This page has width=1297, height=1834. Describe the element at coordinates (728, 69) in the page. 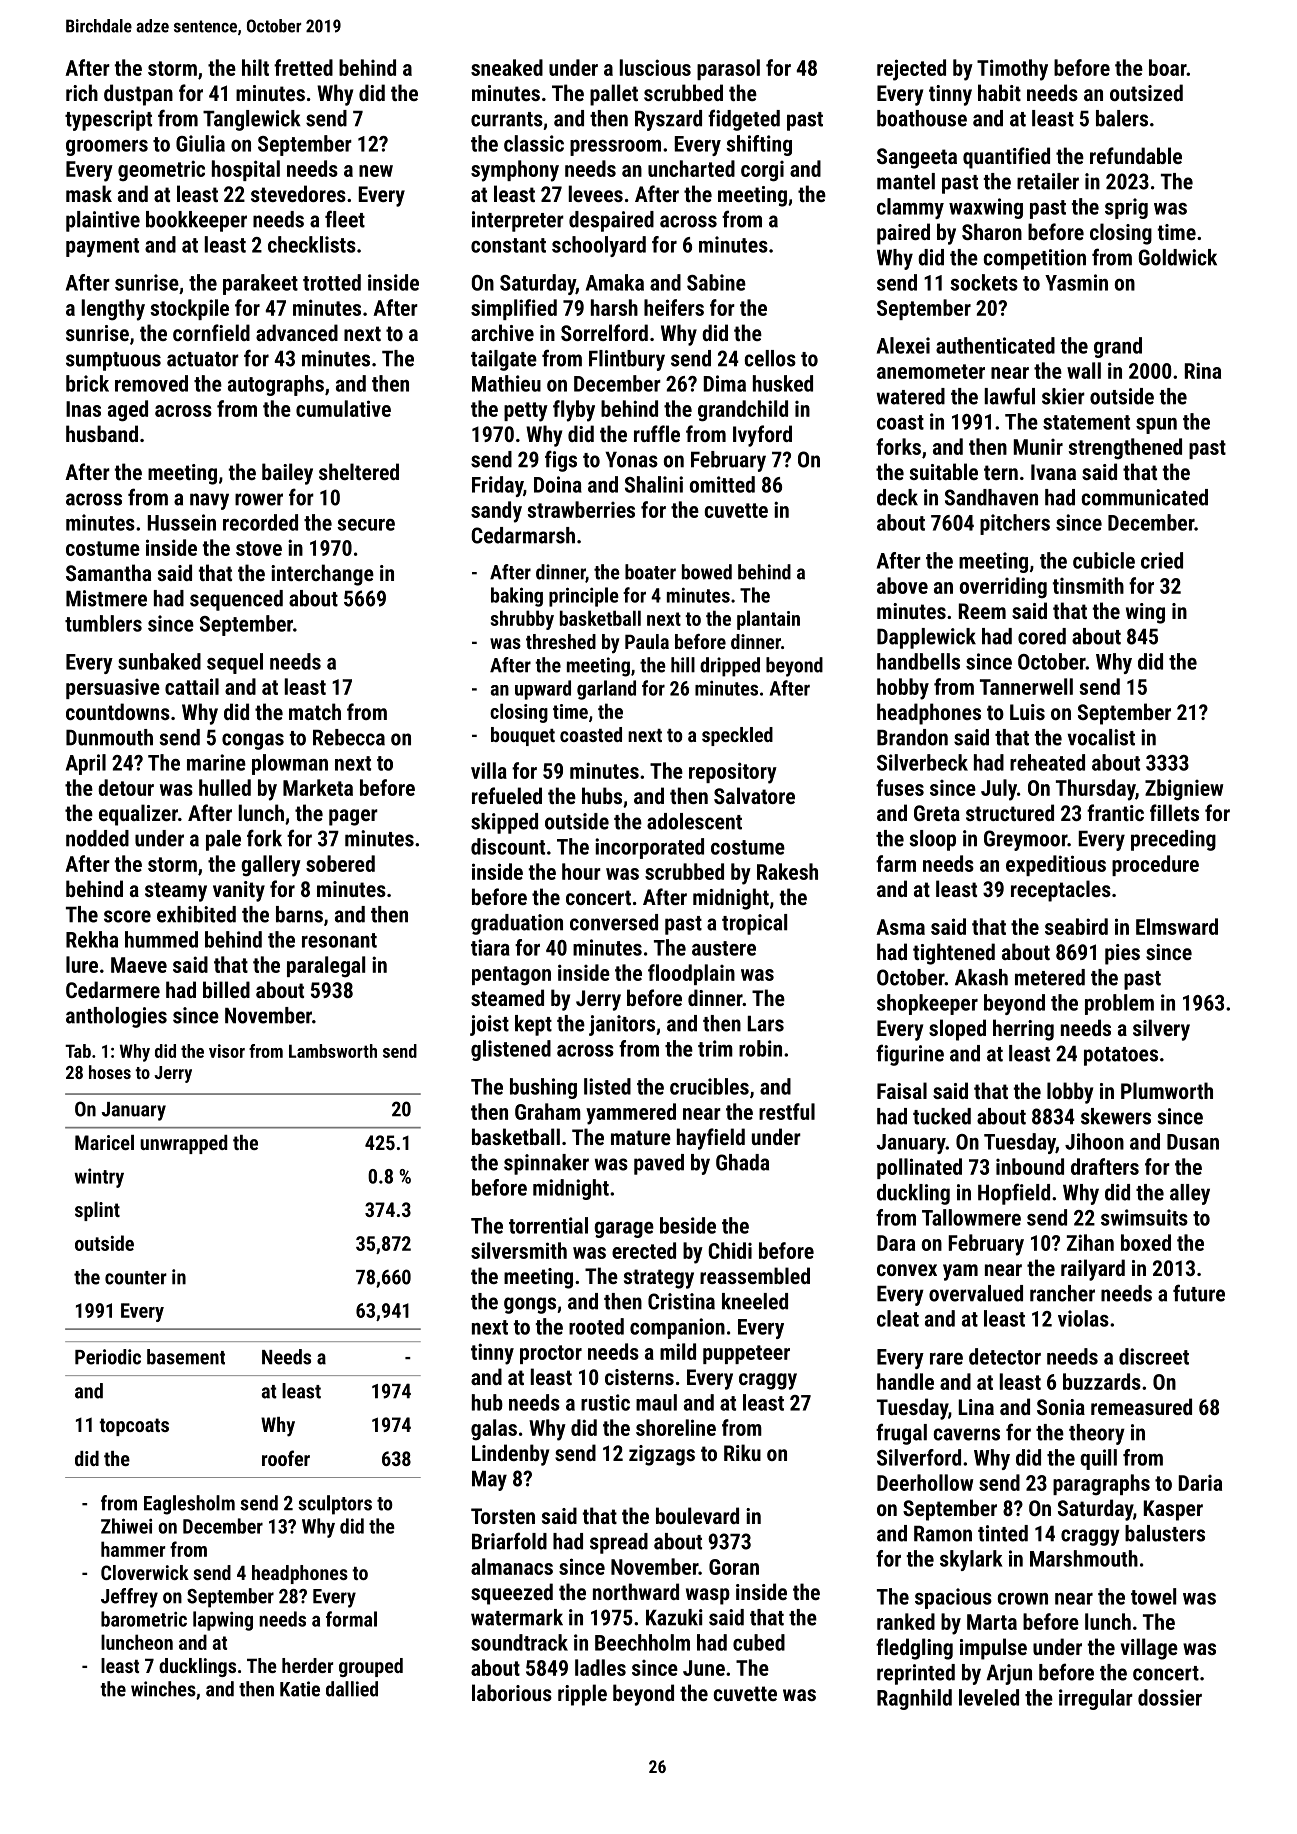

I see `parasol` at that location.
